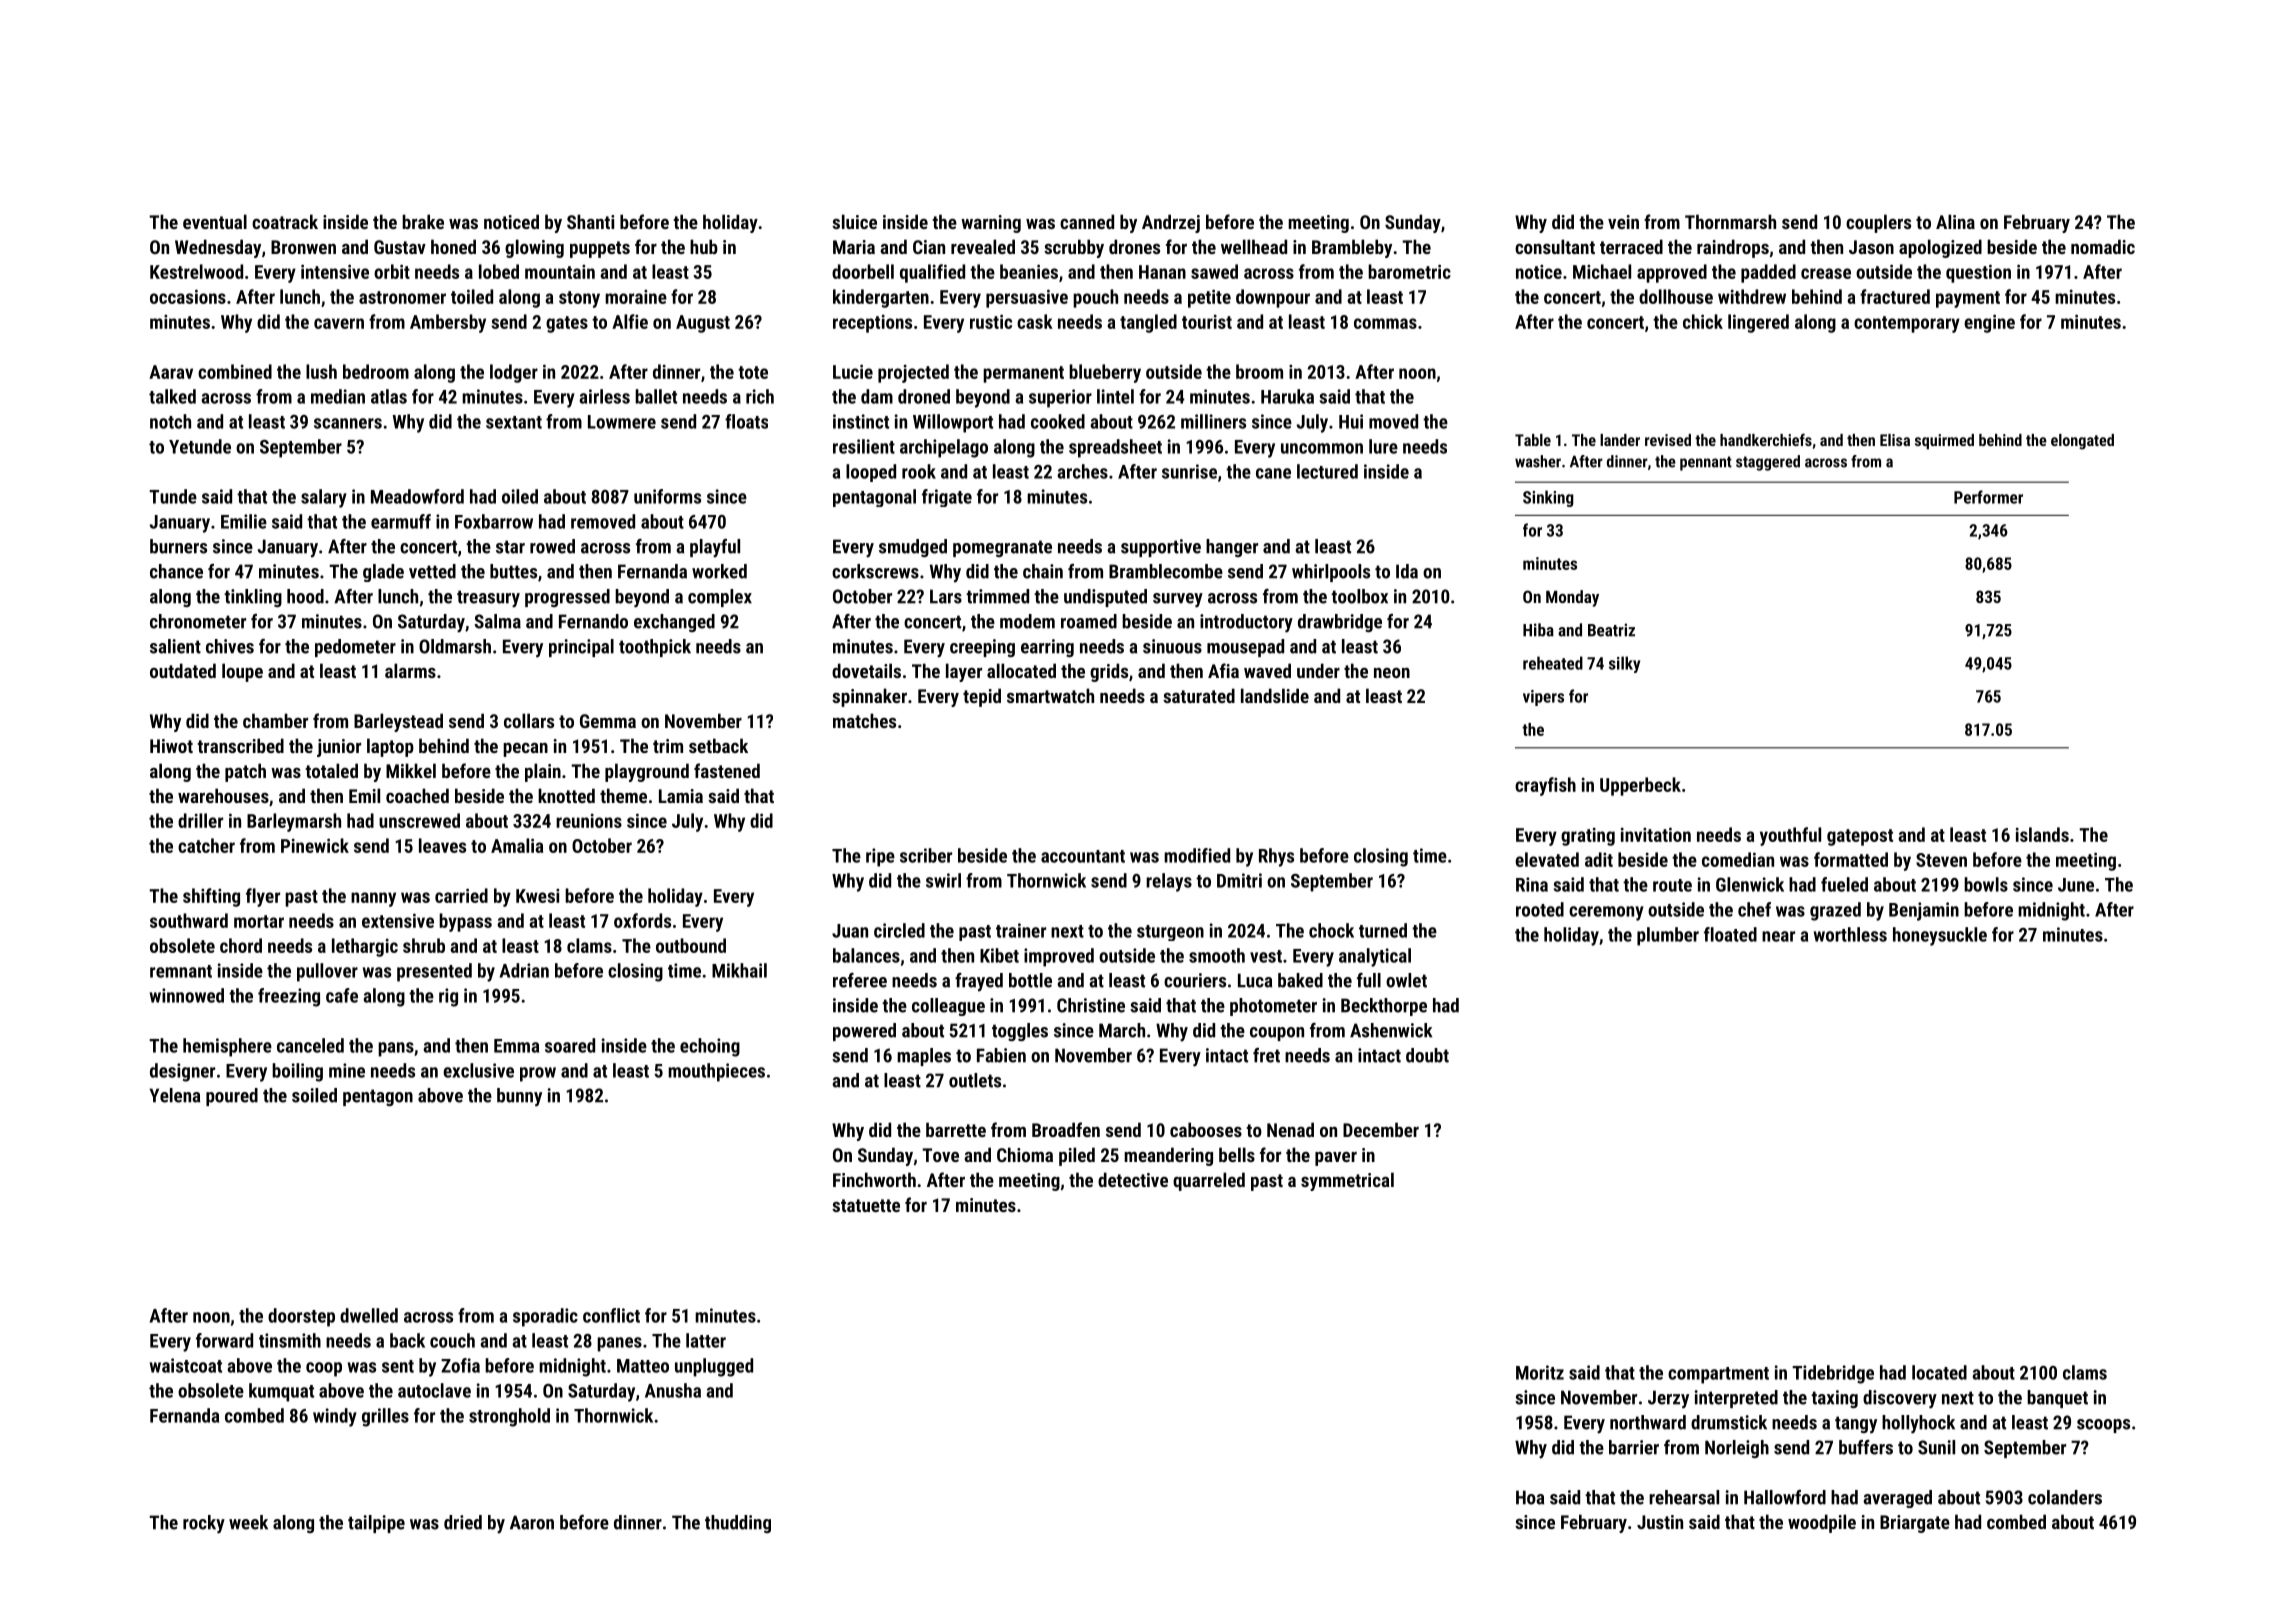  I want to click on rocky, so click(204, 1524).
